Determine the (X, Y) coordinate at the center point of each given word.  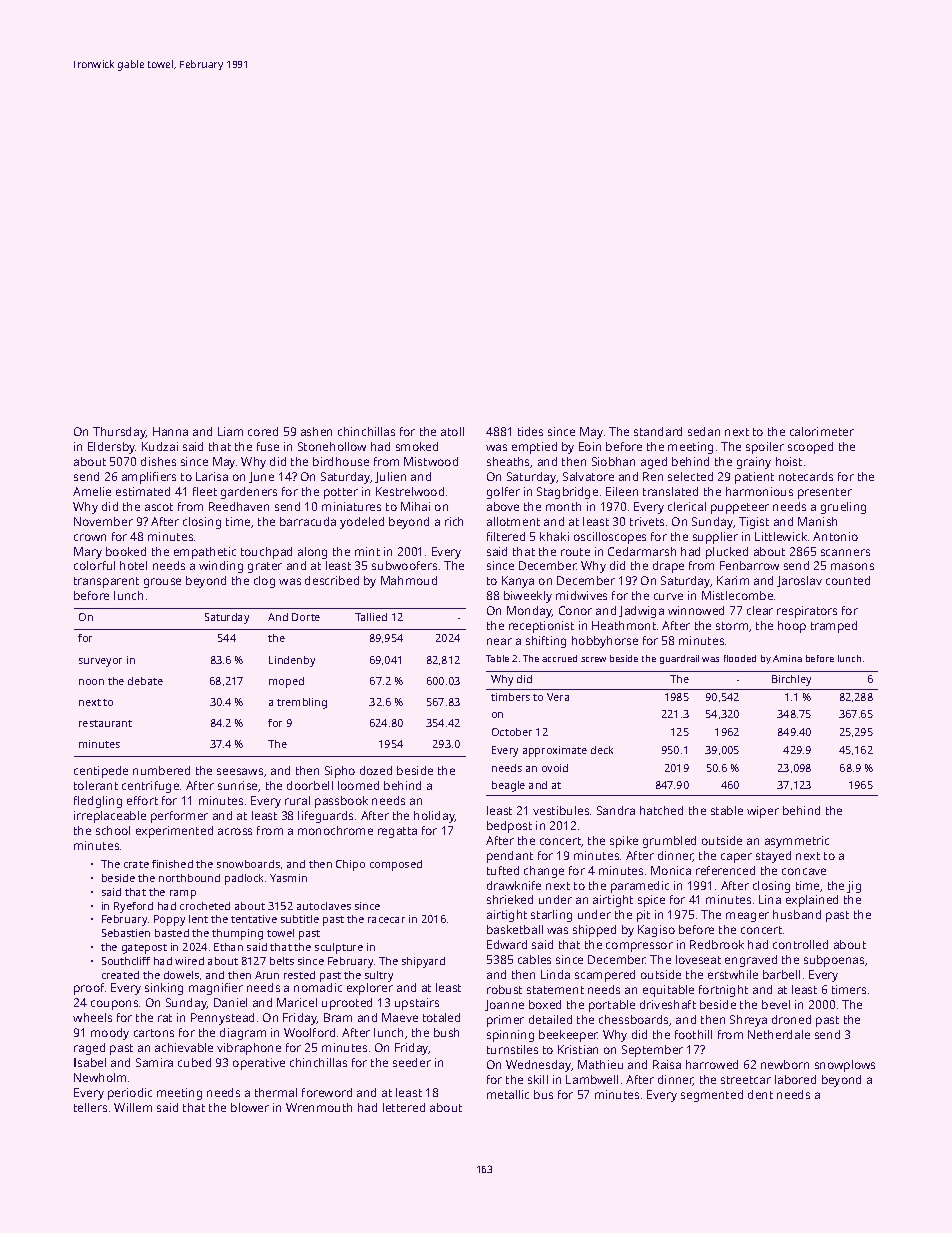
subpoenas (834, 961)
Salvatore (588, 476)
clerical (687, 506)
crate (136, 864)
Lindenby (292, 661)
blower (250, 1107)
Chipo (350, 865)
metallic (508, 1094)
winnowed (696, 610)
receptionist (541, 627)
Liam (230, 431)
